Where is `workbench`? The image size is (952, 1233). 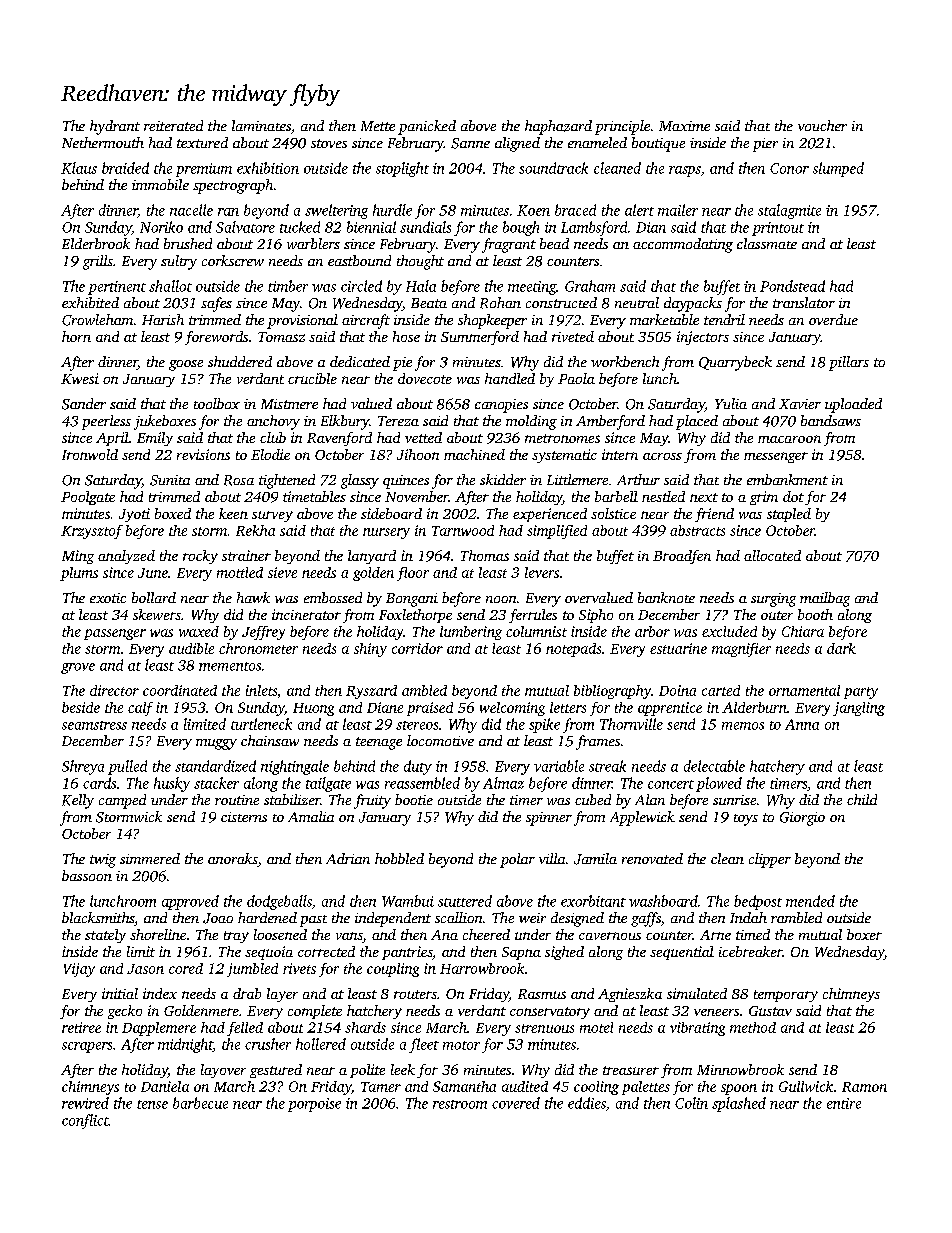
workbench is located at coordinates (625, 361).
